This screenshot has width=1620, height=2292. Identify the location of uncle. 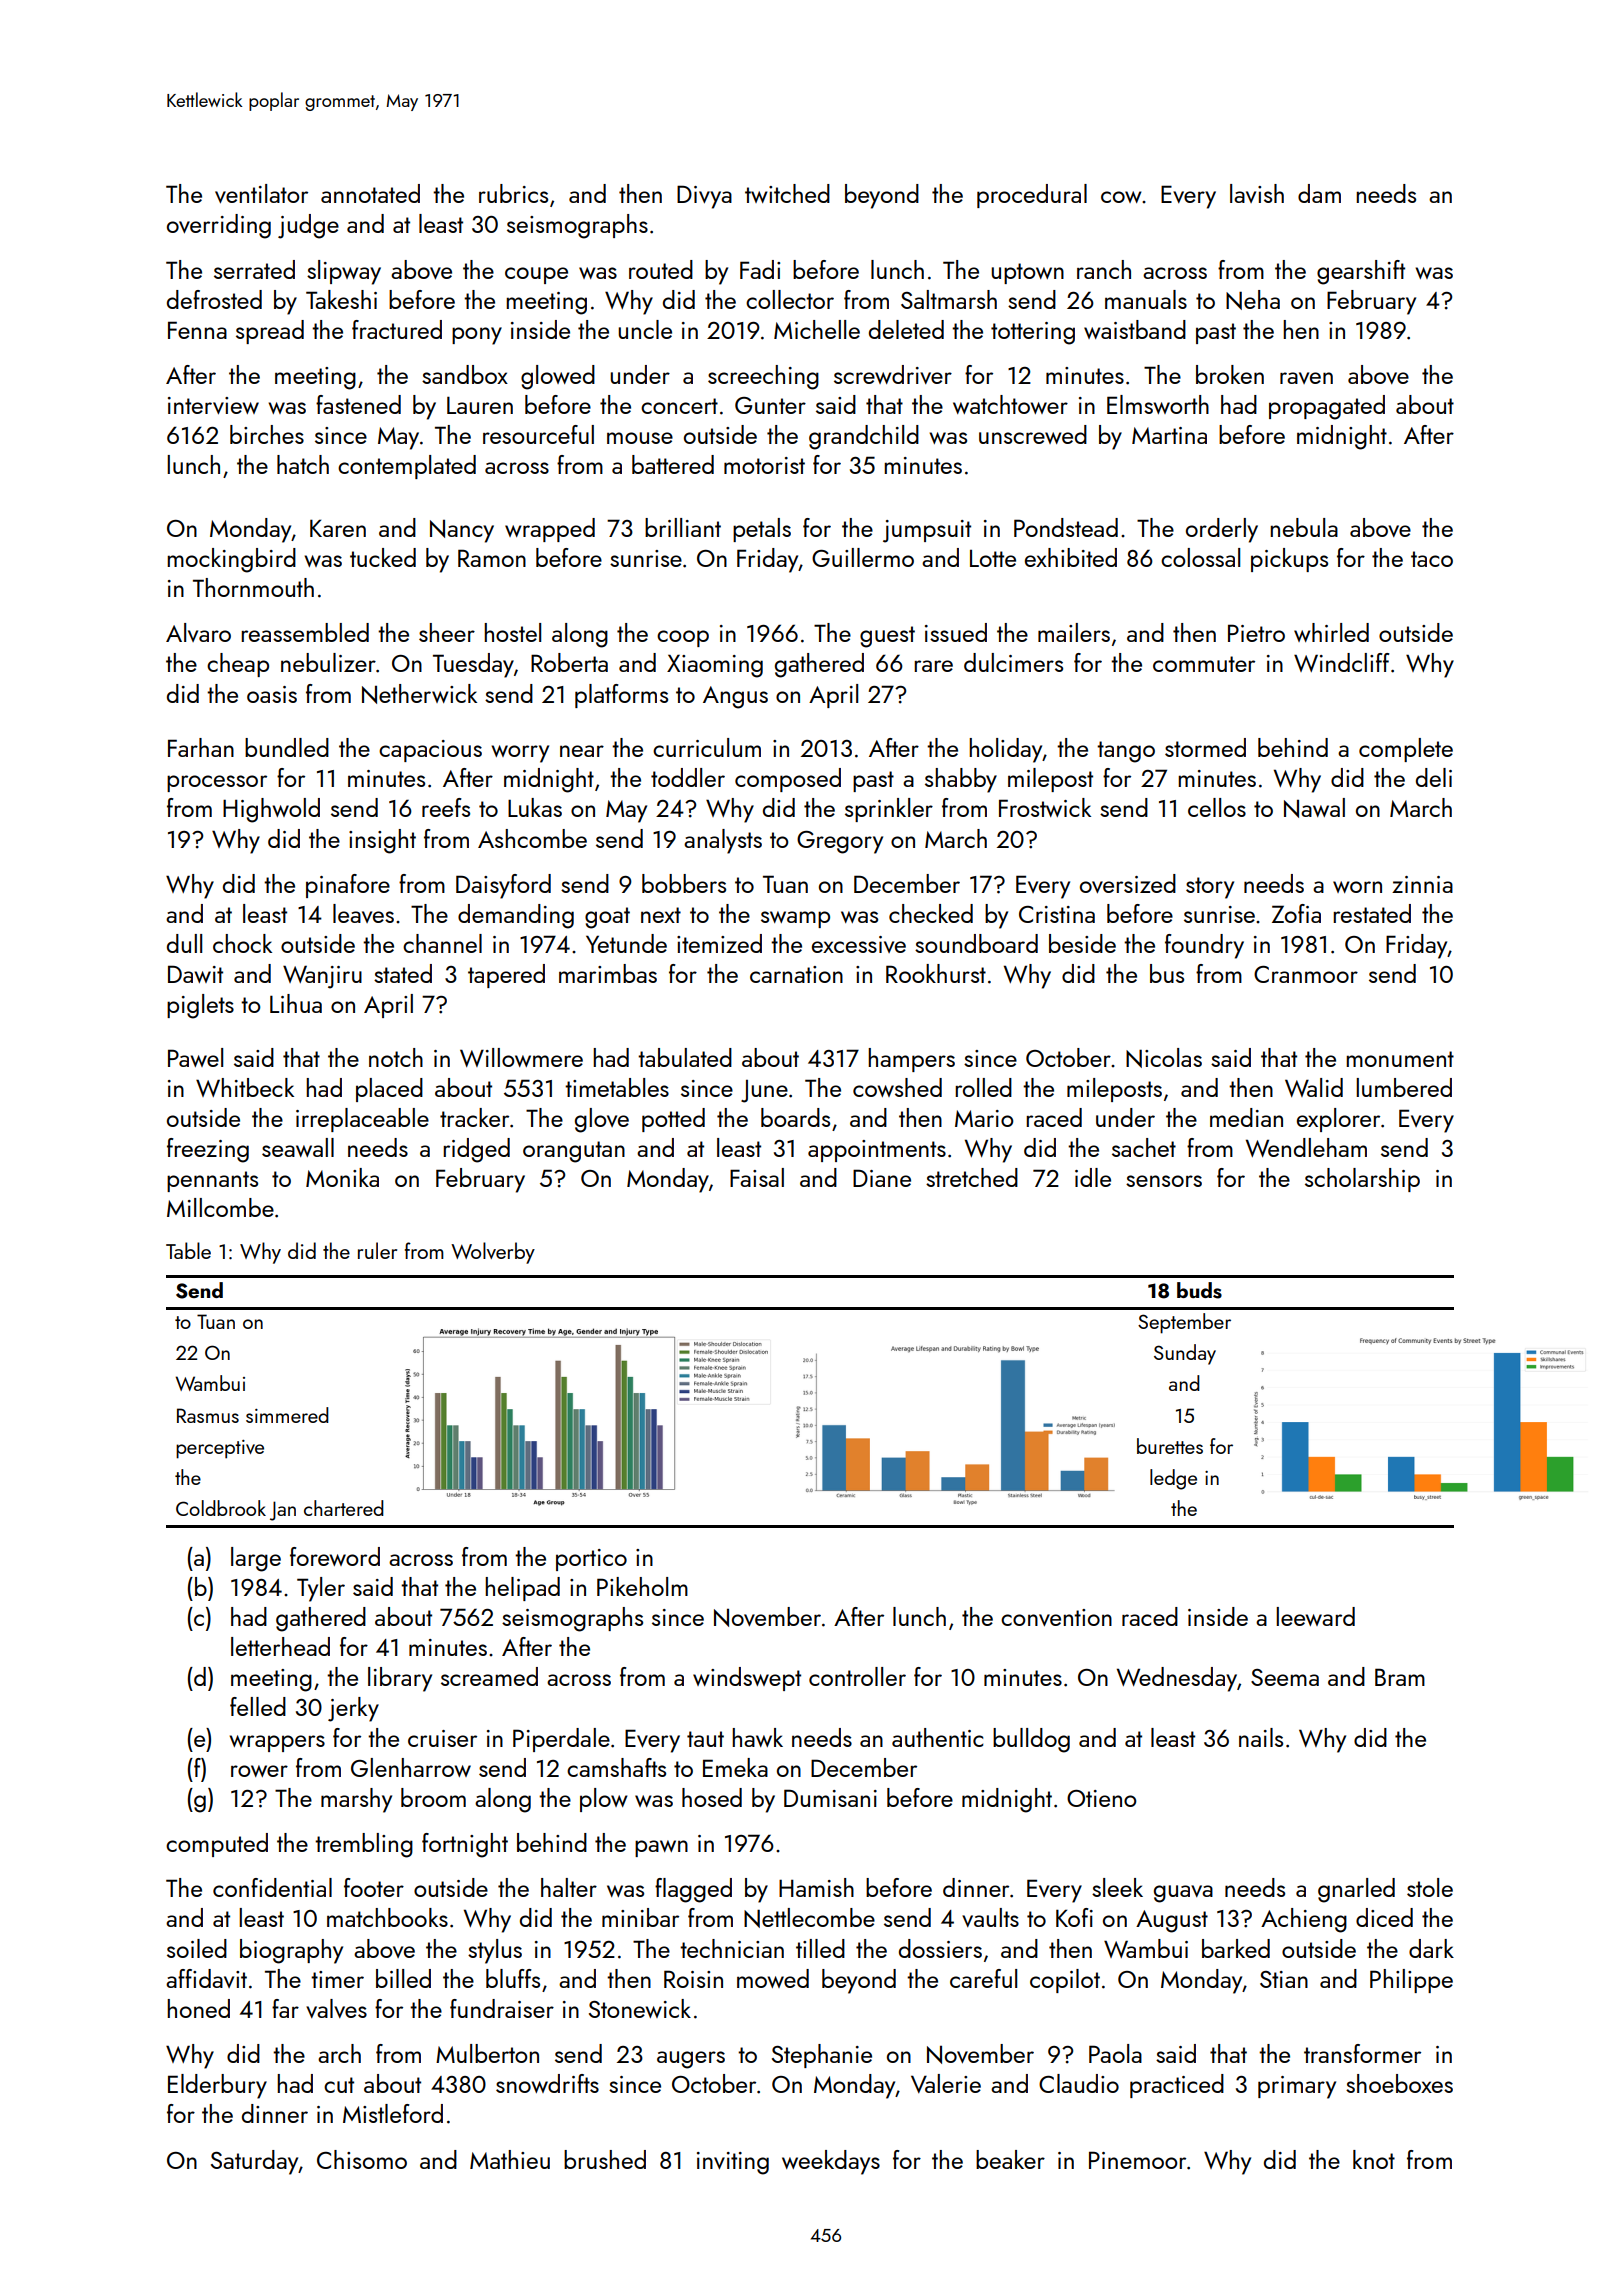
(645, 329).
